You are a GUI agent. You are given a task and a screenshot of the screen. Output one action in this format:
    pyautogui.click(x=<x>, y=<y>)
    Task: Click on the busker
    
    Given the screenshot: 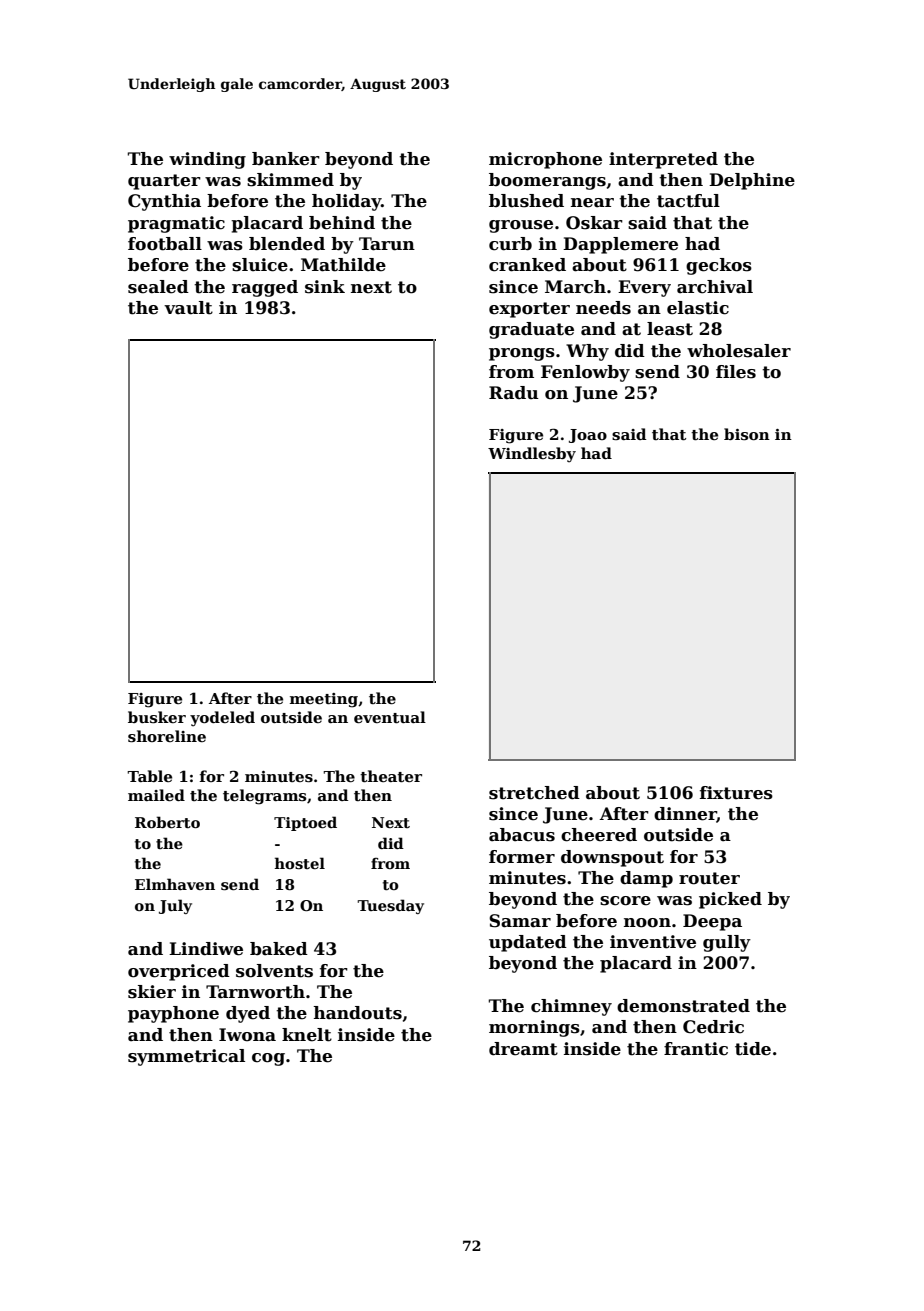 What is the action you would take?
    pyautogui.click(x=157, y=717)
